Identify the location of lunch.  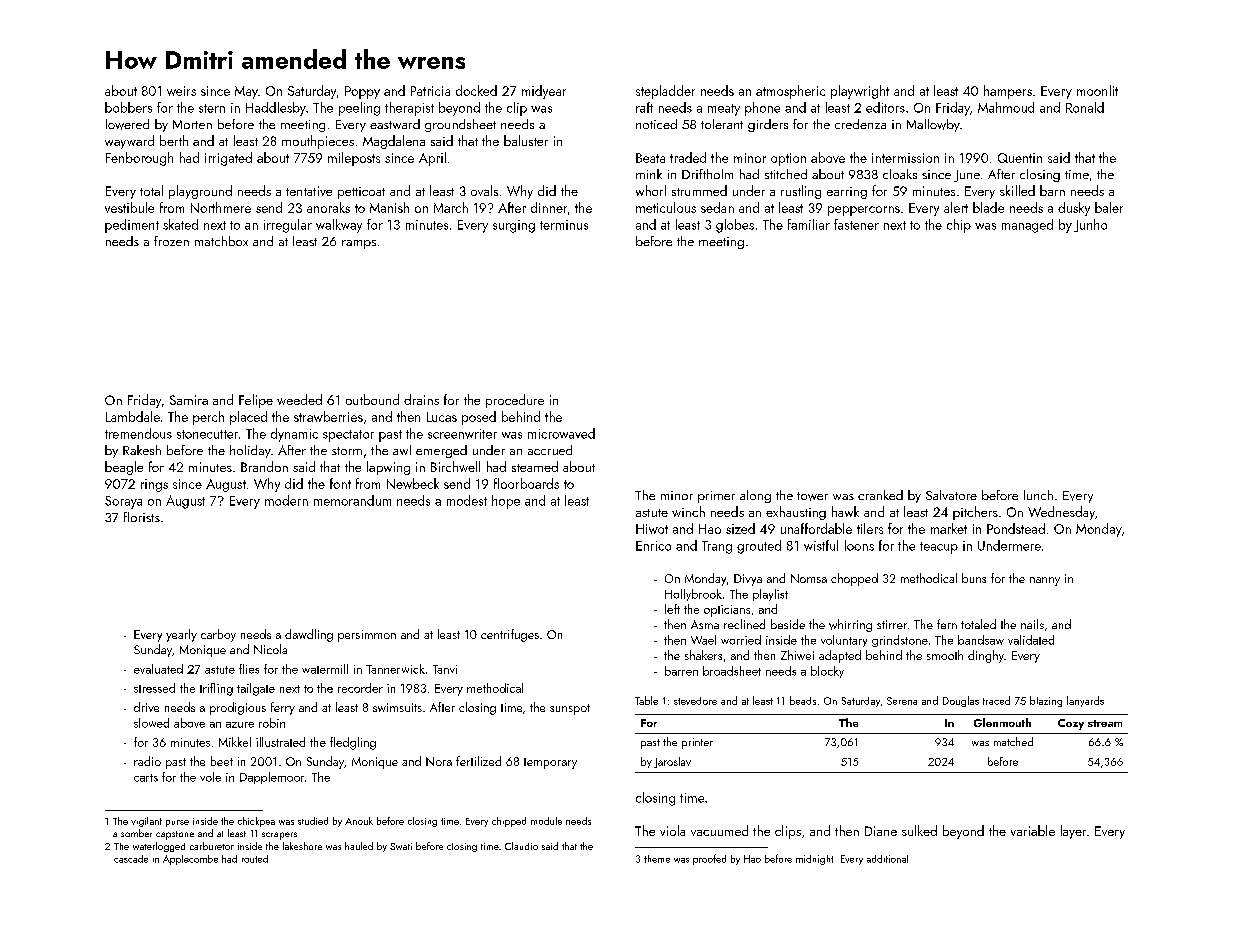
(1038, 495).
